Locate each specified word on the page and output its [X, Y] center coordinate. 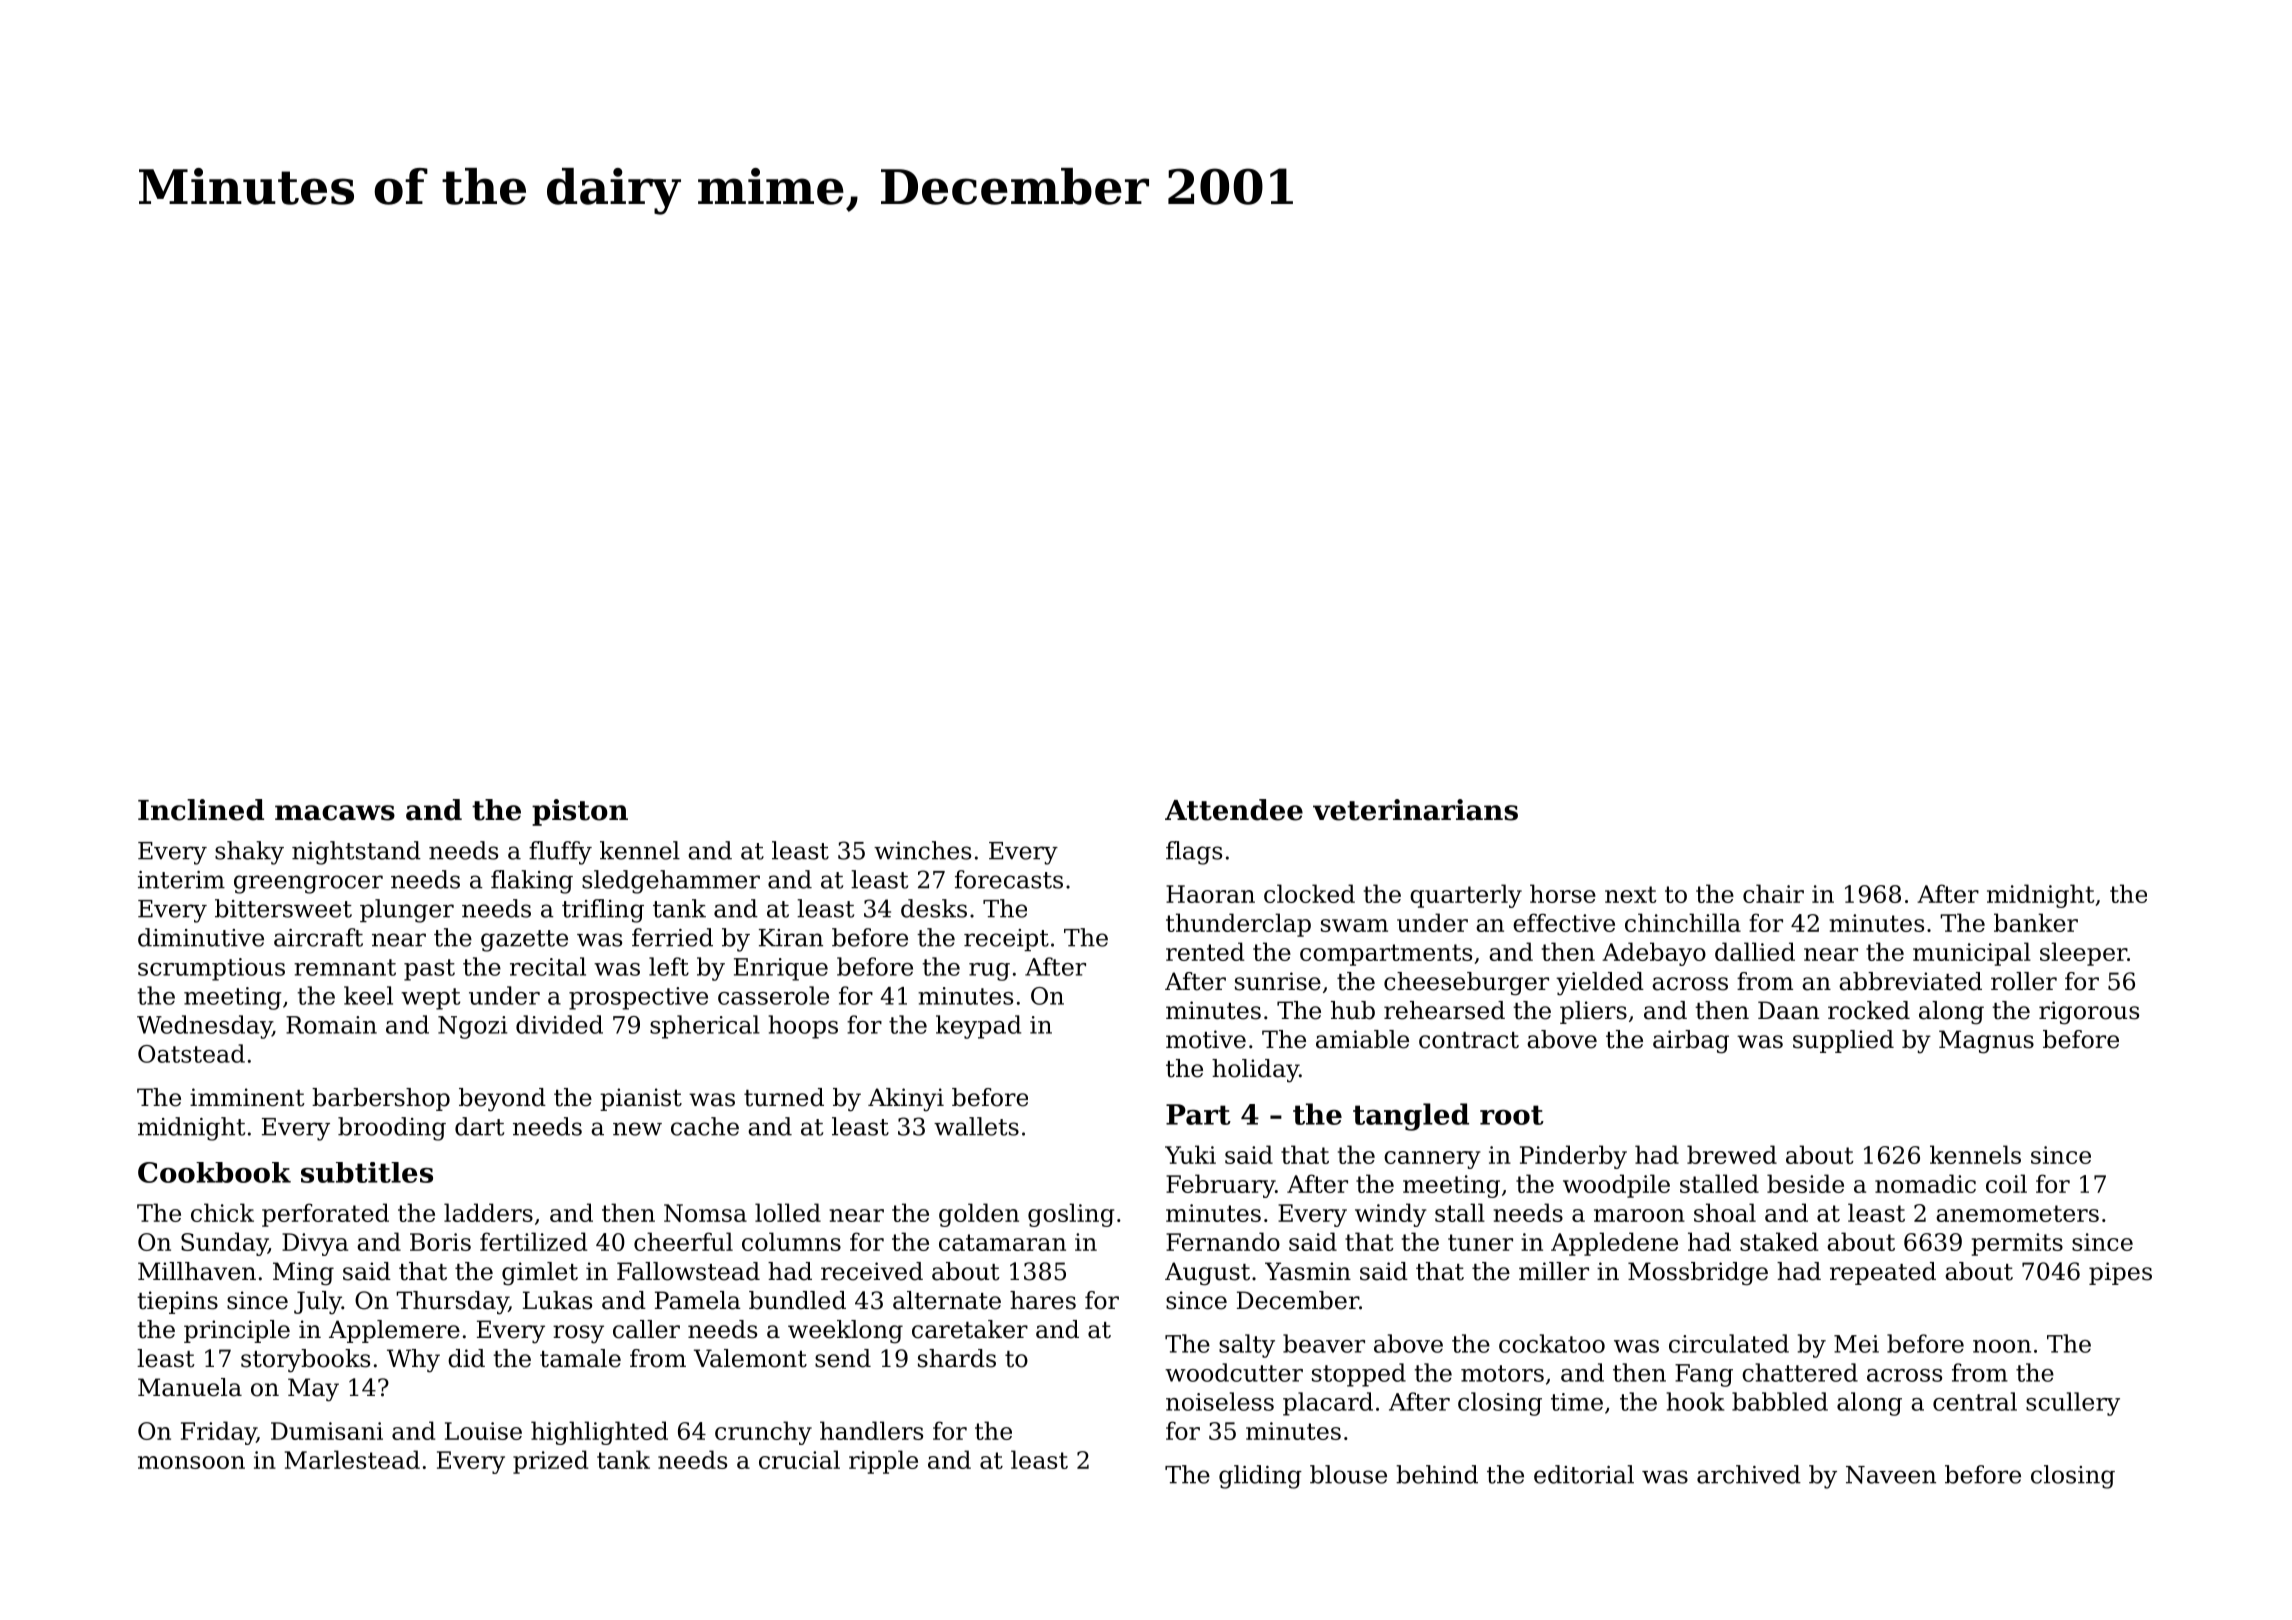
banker [2036, 922]
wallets [976, 1126]
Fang [1704, 1375]
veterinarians [1415, 810]
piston [580, 812]
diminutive [201, 937]
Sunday [224, 1244]
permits [2017, 1244]
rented [1205, 951]
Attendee [1234, 810]
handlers [871, 1430]
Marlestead [352, 1459]
